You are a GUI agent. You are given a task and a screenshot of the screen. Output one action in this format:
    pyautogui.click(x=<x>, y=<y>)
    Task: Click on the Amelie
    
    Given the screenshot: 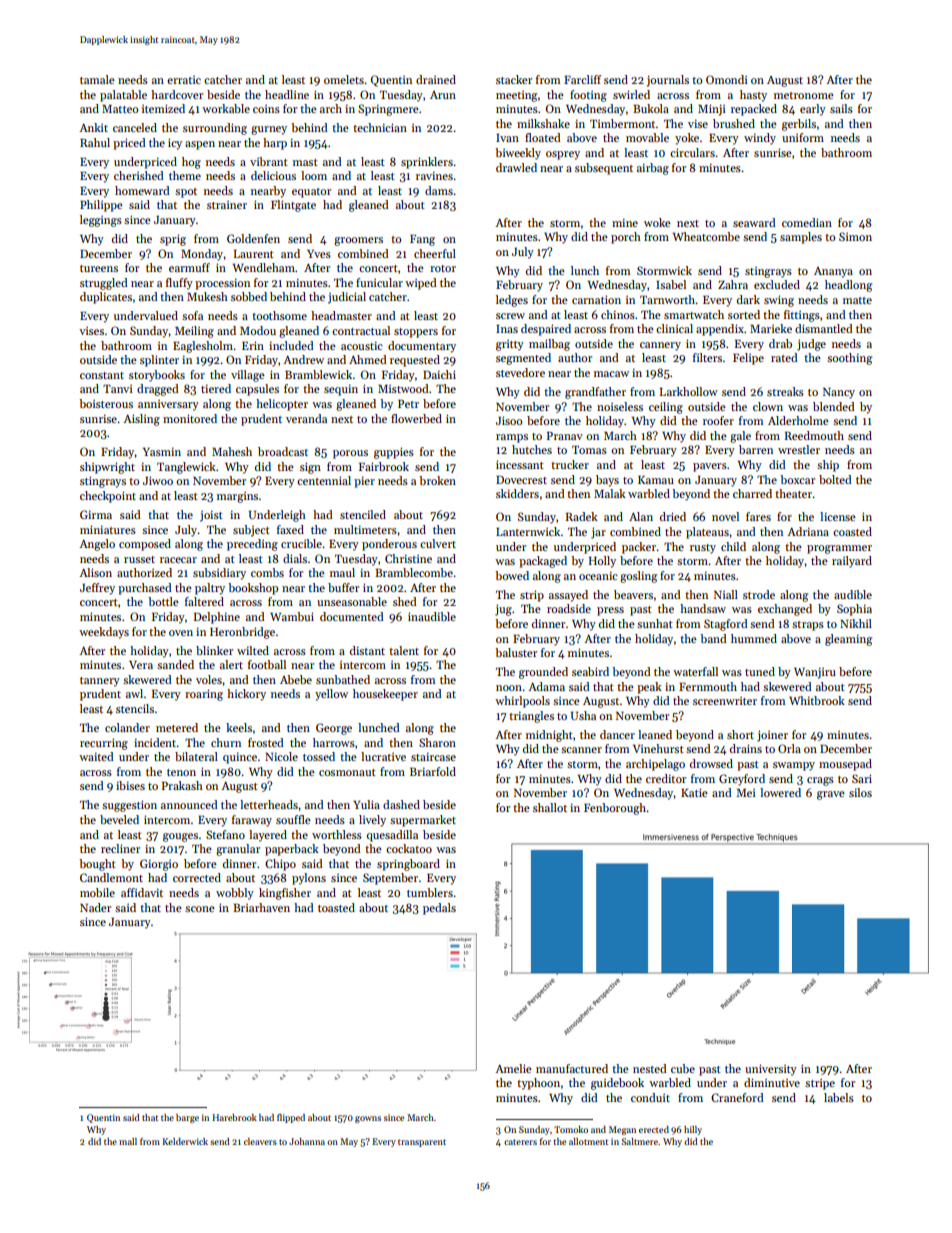 What is the action you would take?
    pyautogui.click(x=513, y=1068)
